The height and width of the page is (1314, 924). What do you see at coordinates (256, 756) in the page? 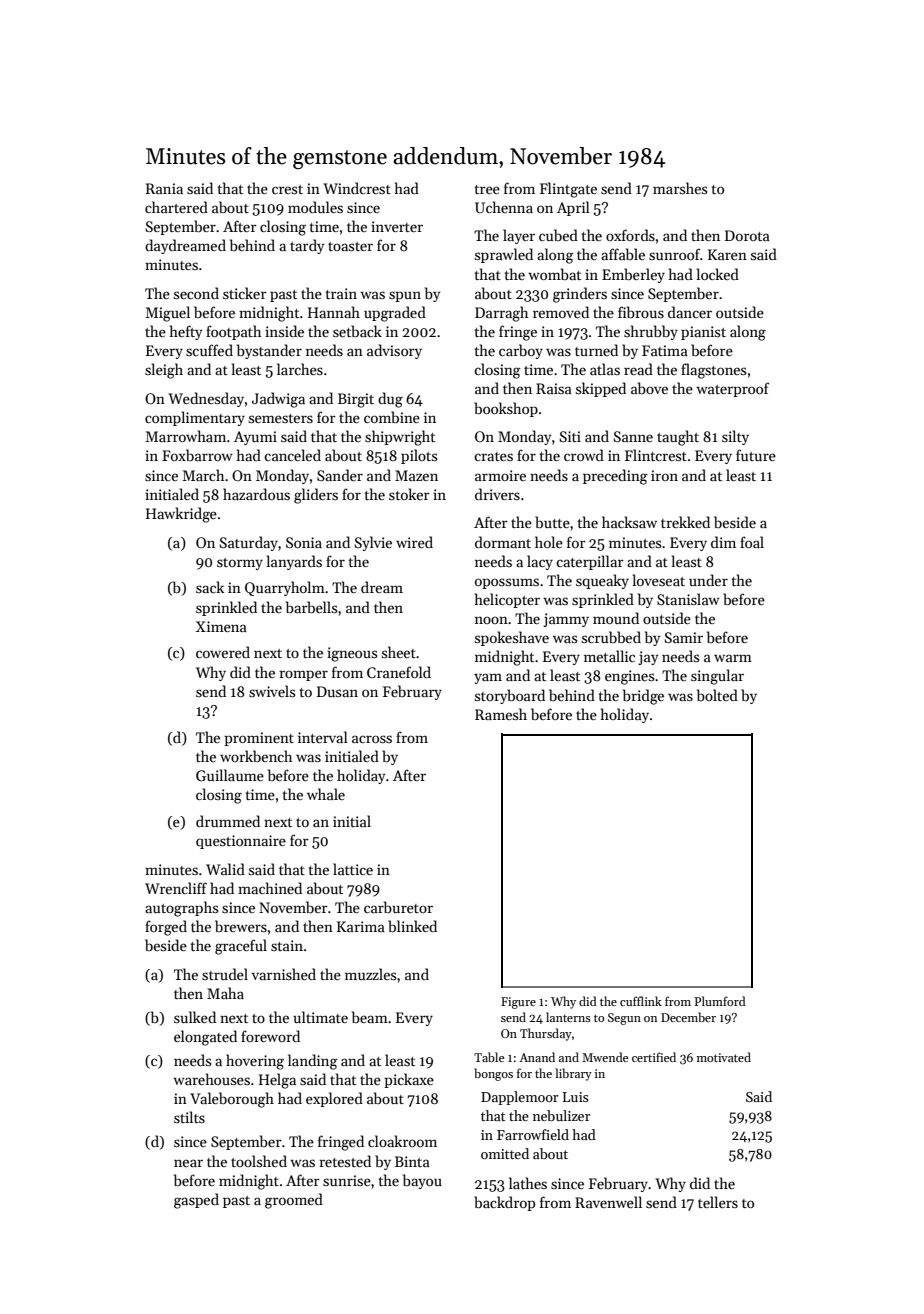
I see `workbench` at bounding box center [256, 756].
